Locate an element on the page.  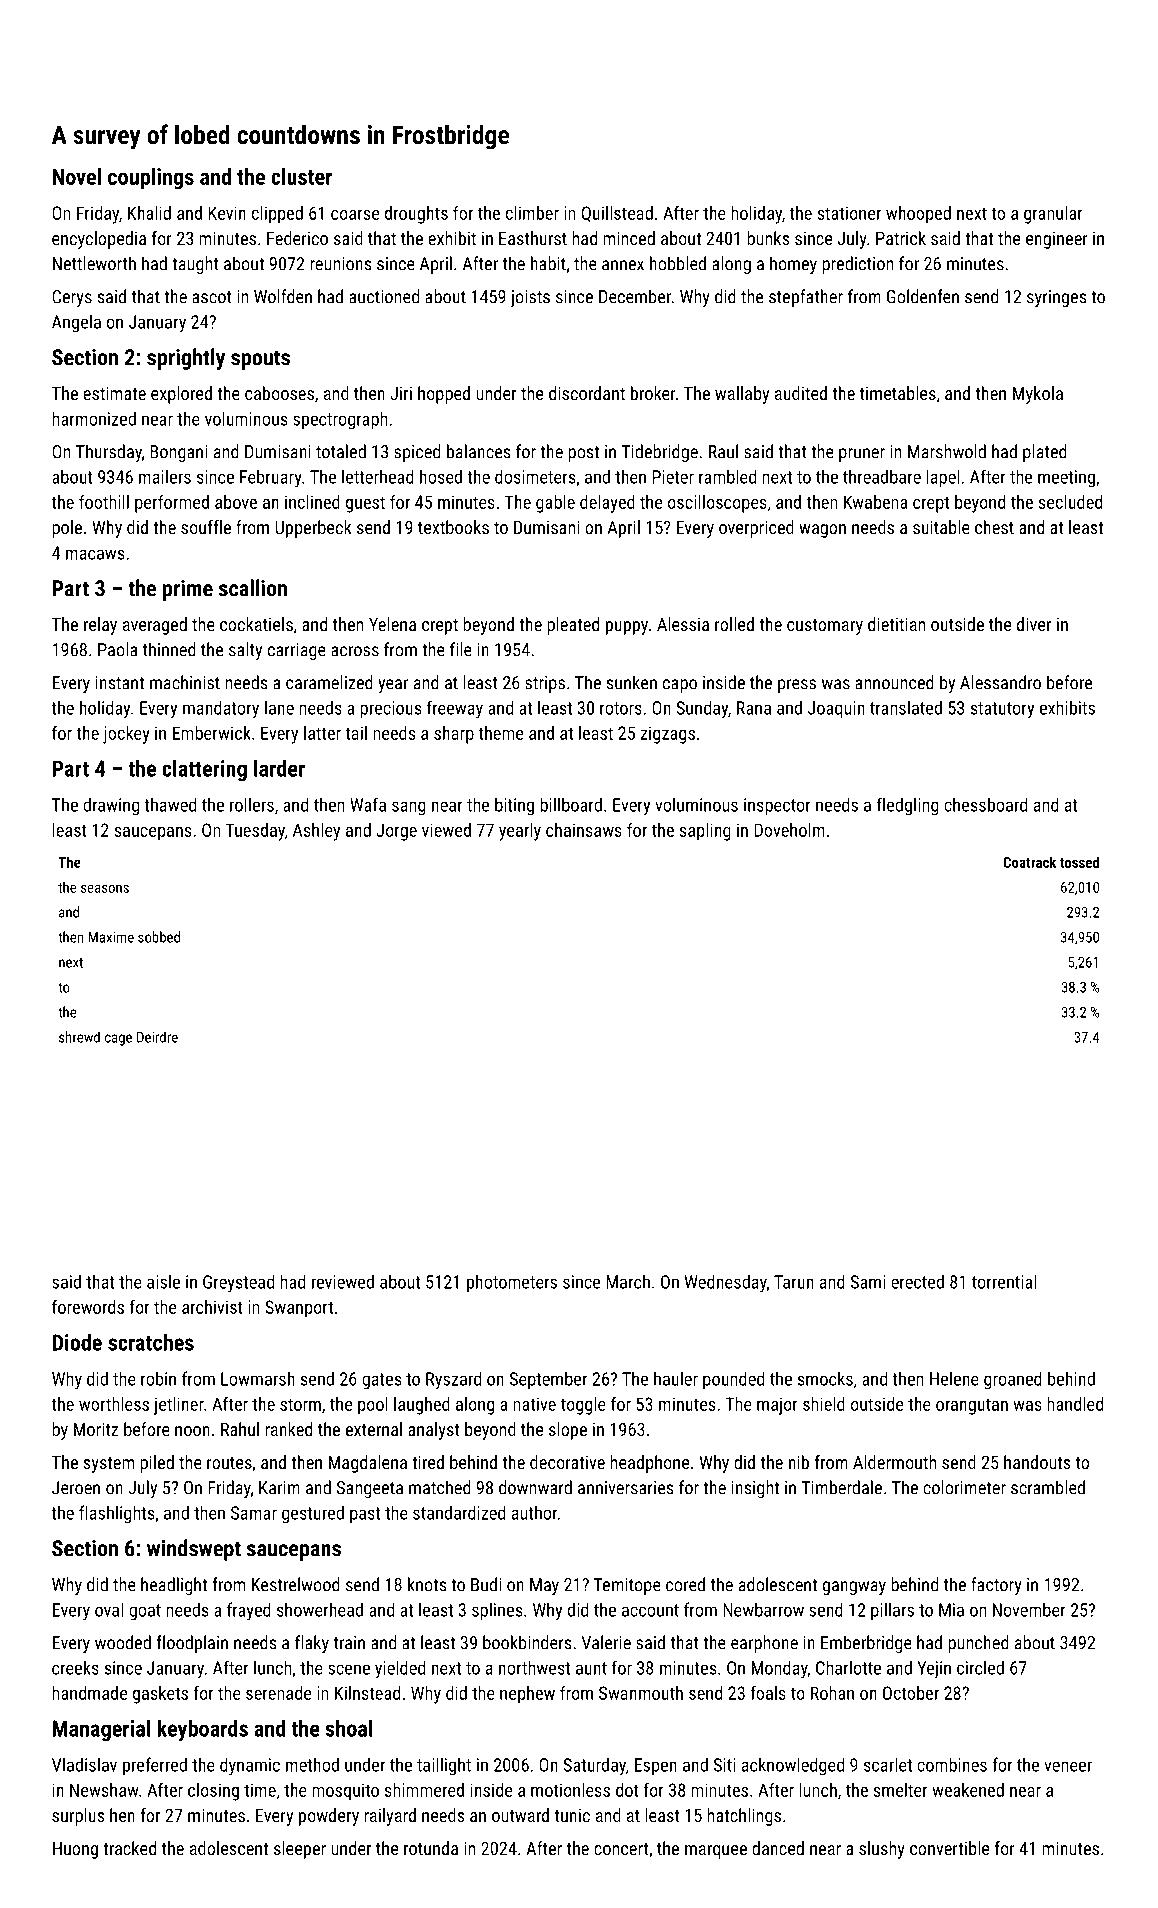
tossed is located at coordinates (1079, 862).
